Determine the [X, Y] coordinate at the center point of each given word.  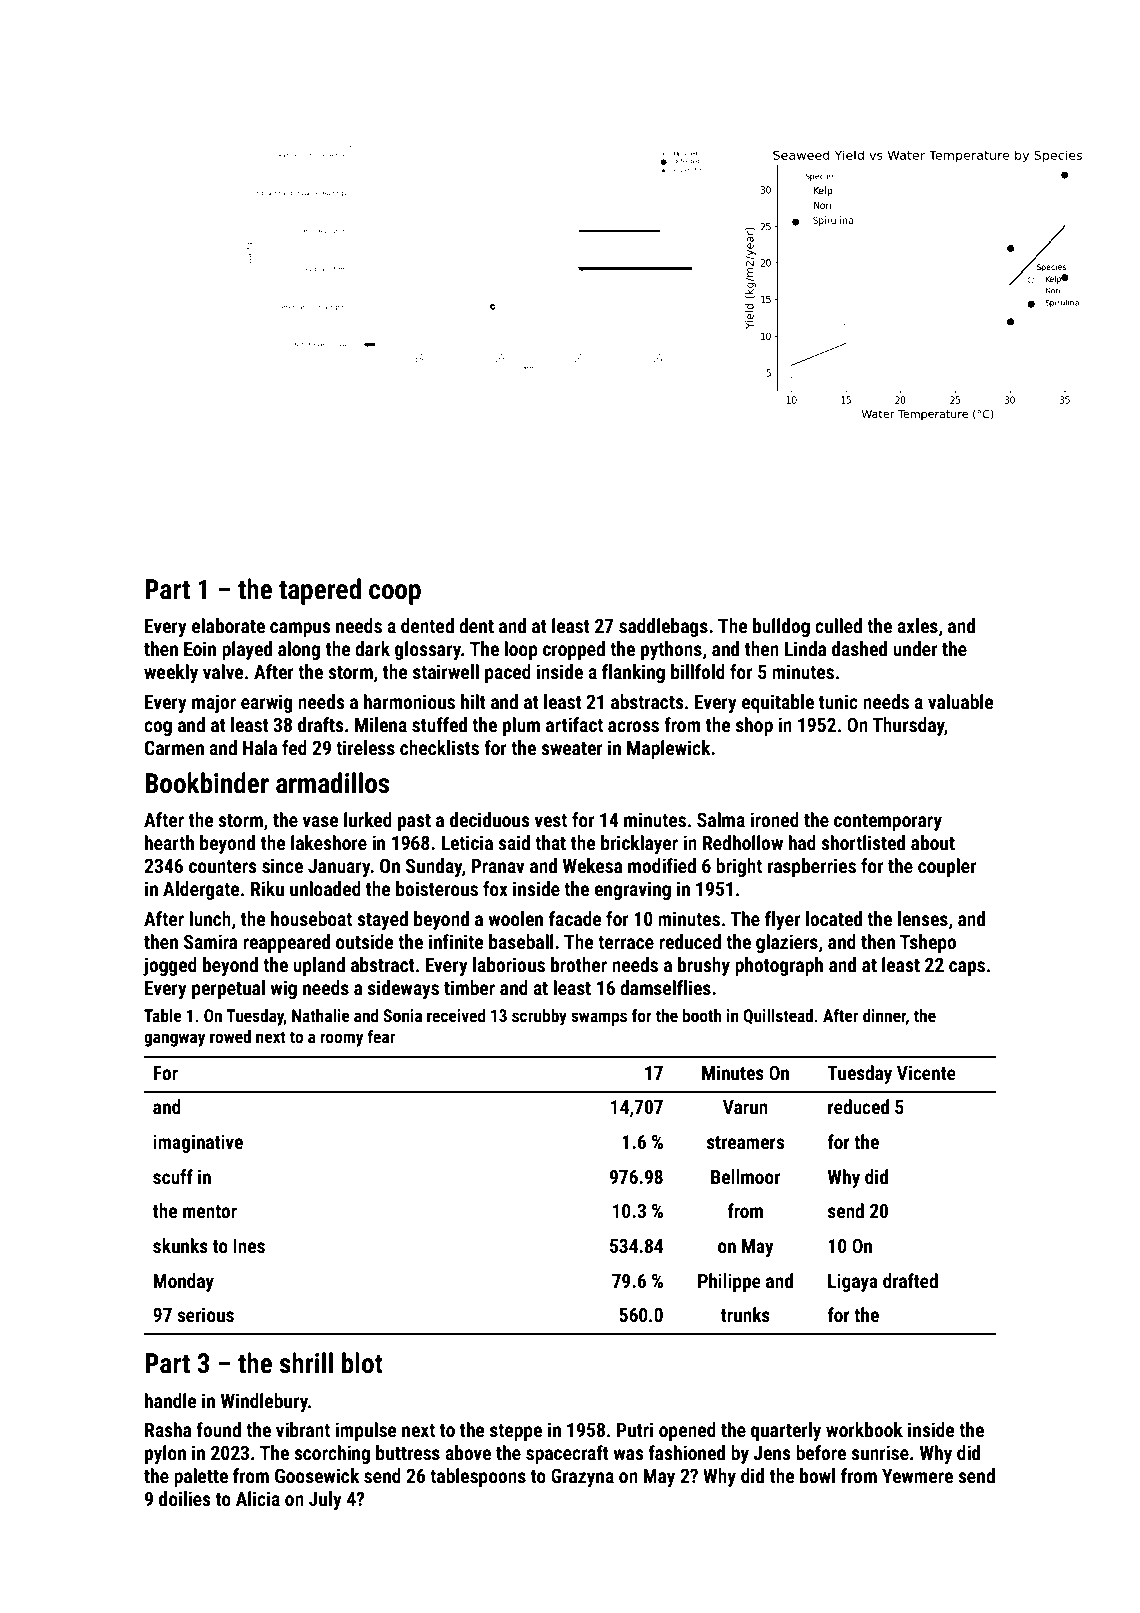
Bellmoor [745, 1176]
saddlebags [663, 627]
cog [158, 728]
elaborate [228, 625]
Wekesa [593, 865]
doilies [185, 1498]
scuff [173, 1176]
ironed [774, 819]
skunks [180, 1245]
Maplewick [668, 749]
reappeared [286, 943]
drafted [910, 1280]
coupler [947, 867]
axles [917, 625]
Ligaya [853, 1282]
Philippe [729, 1282]
